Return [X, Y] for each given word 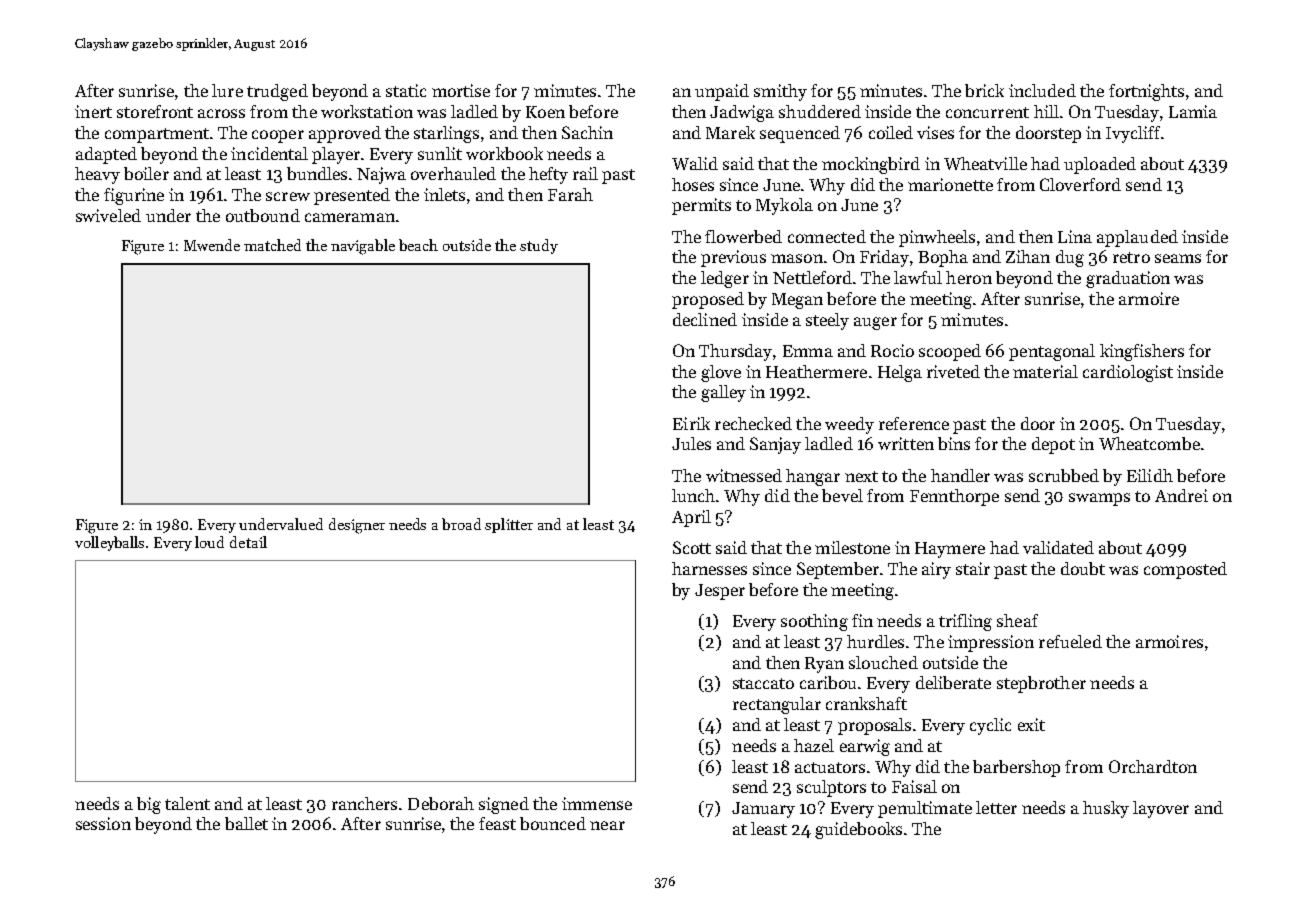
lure [227, 90]
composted [1185, 570]
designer [357, 526]
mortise [461, 90]
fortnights [1146, 92]
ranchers [364, 803]
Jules [691, 443]
